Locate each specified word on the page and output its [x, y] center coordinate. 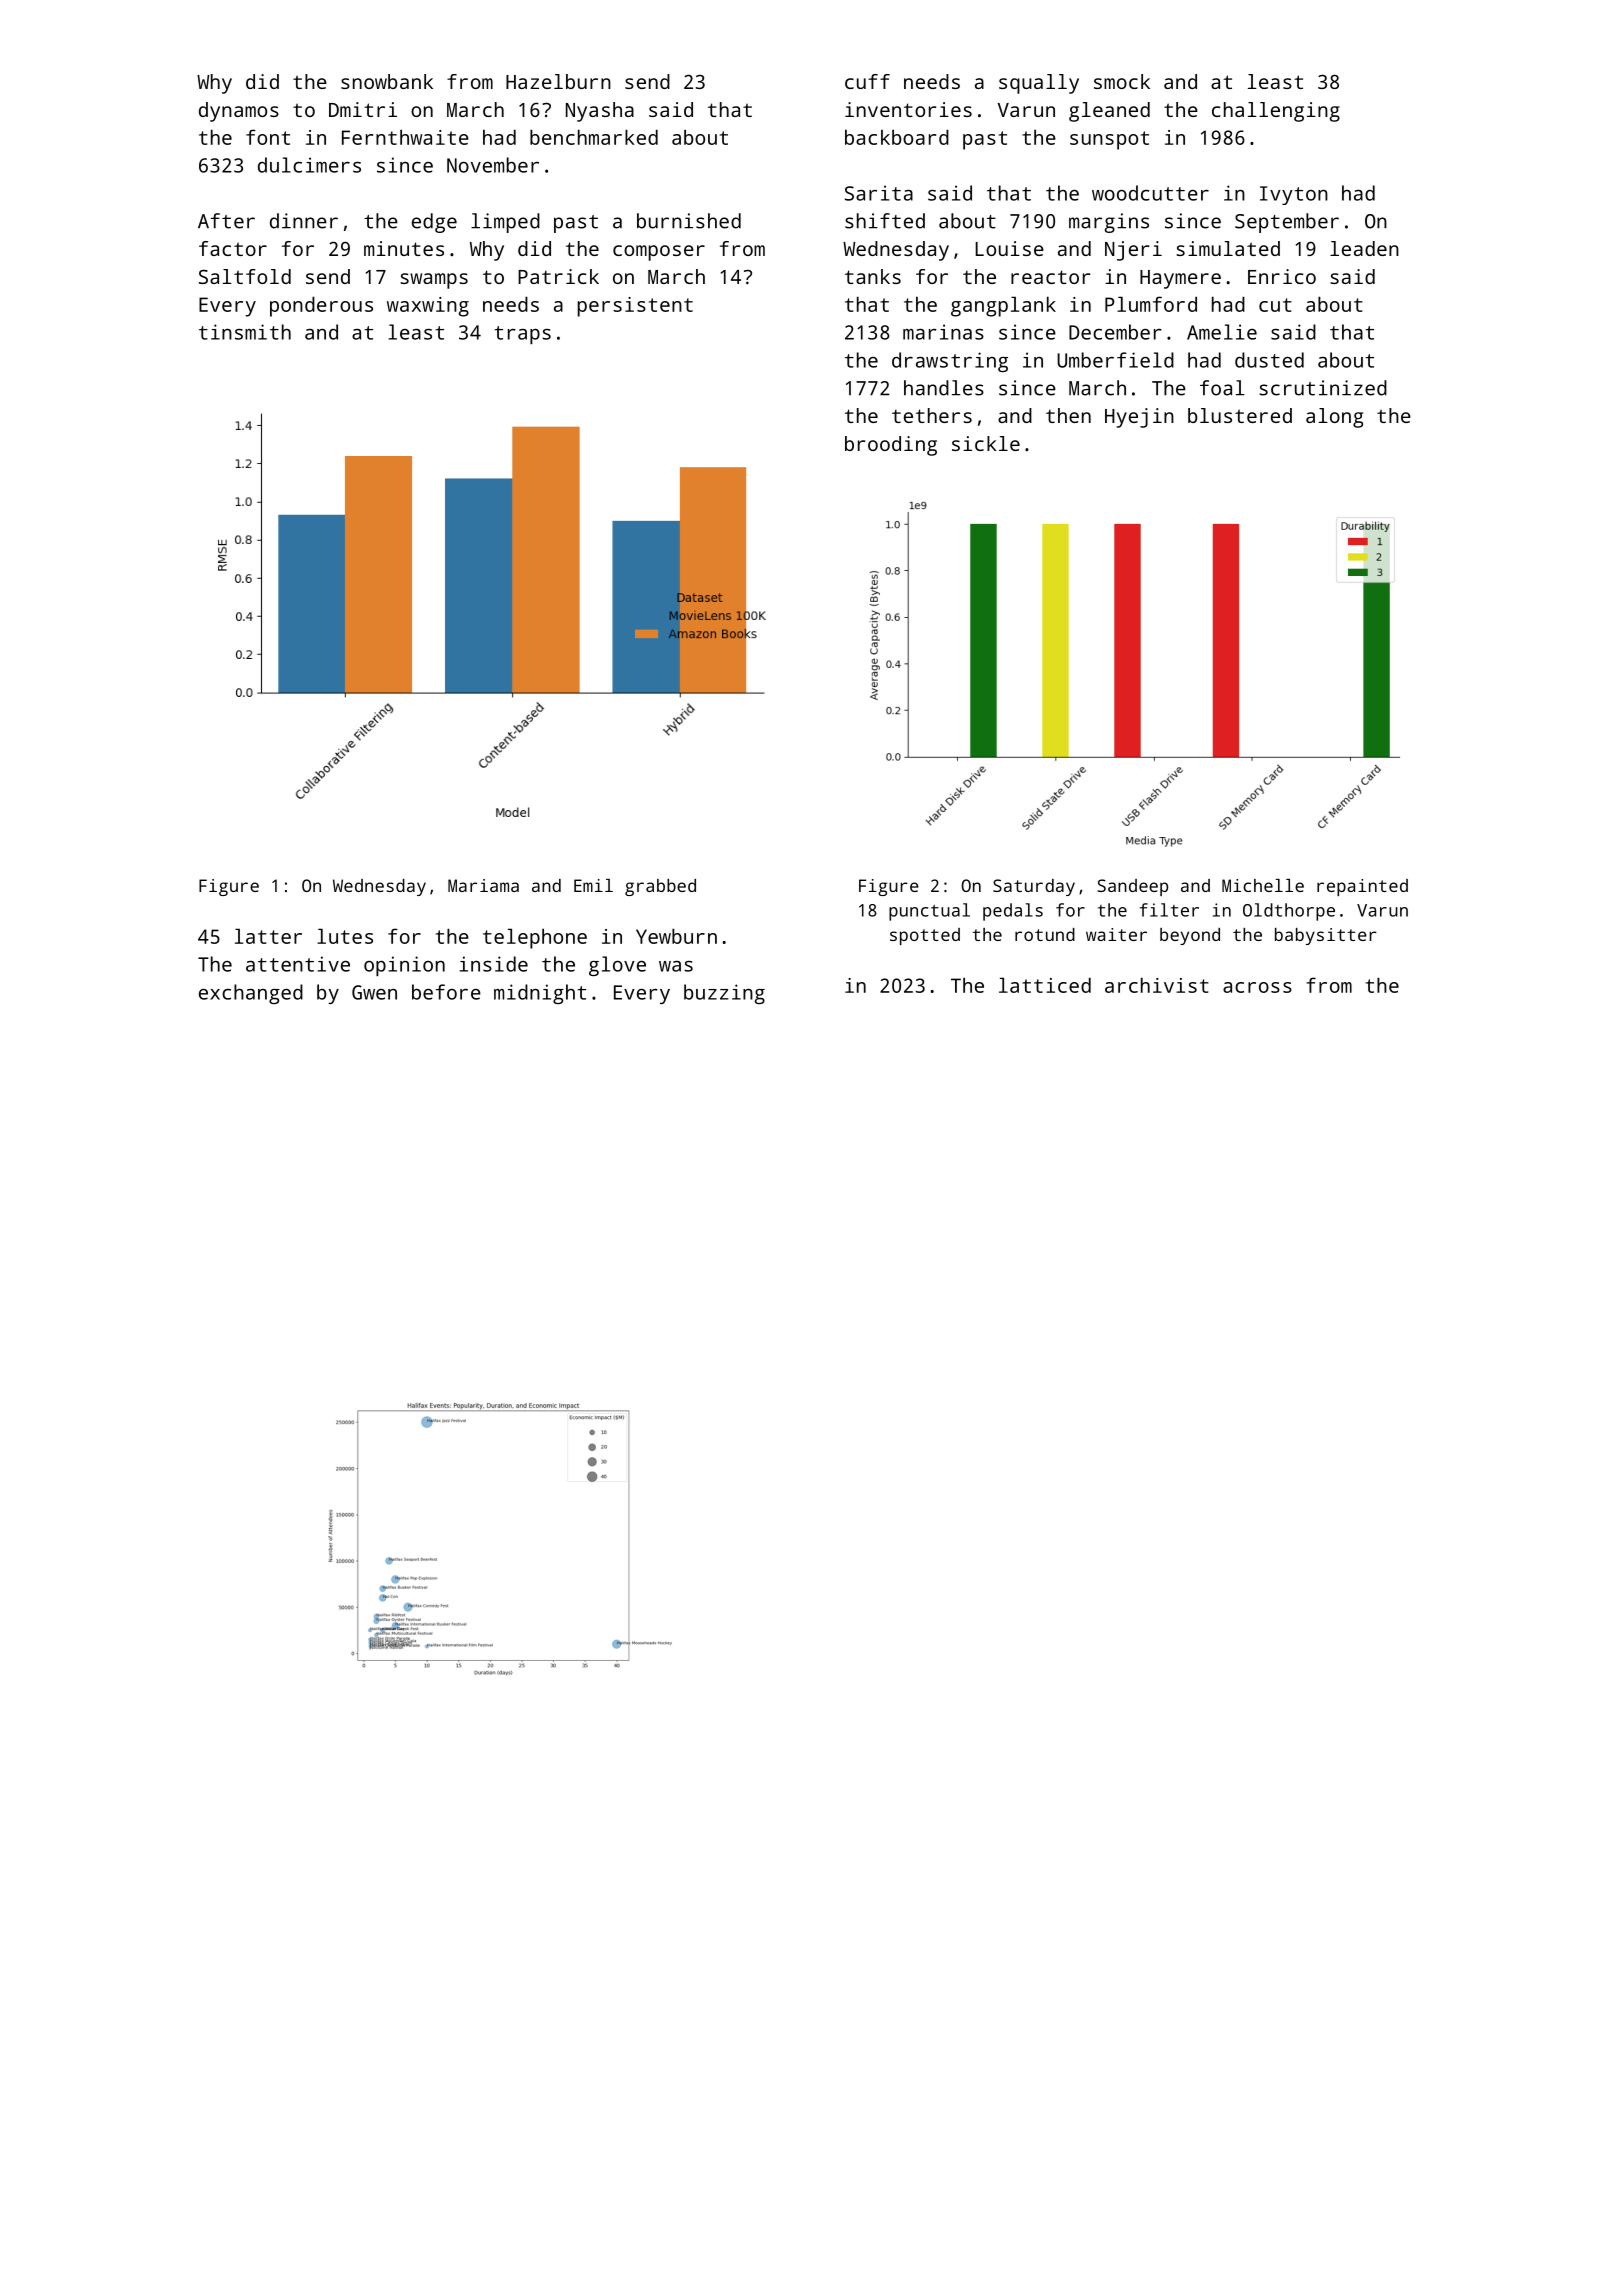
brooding [891, 446]
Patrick [558, 276]
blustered [1240, 415]
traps [522, 335]
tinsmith [245, 332]
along [1334, 418]
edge [434, 223]
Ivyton [1294, 195]
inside [493, 964]
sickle [986, 443]
